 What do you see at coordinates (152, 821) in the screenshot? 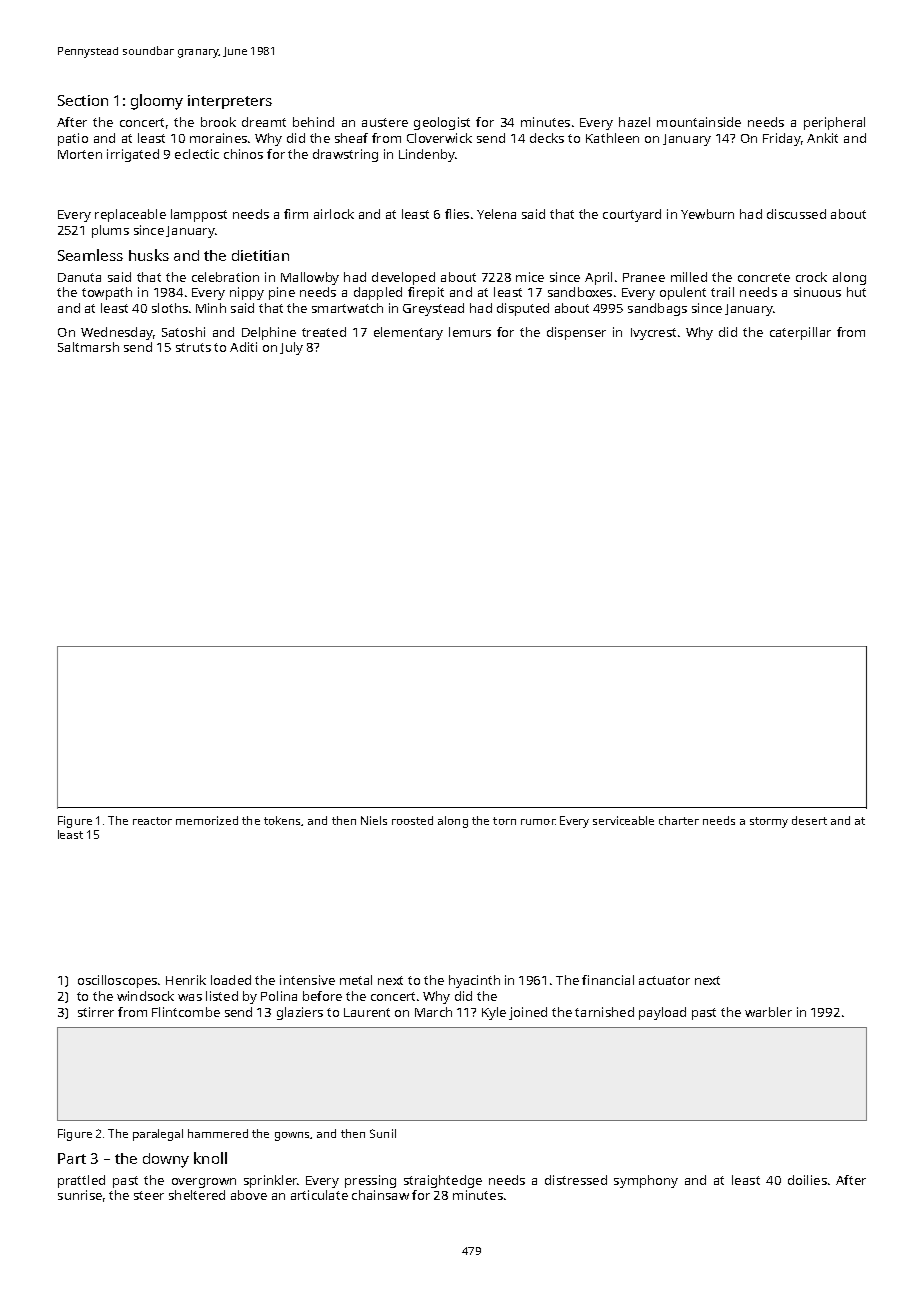
I see `reactor` at bounding box center [152, 821].
